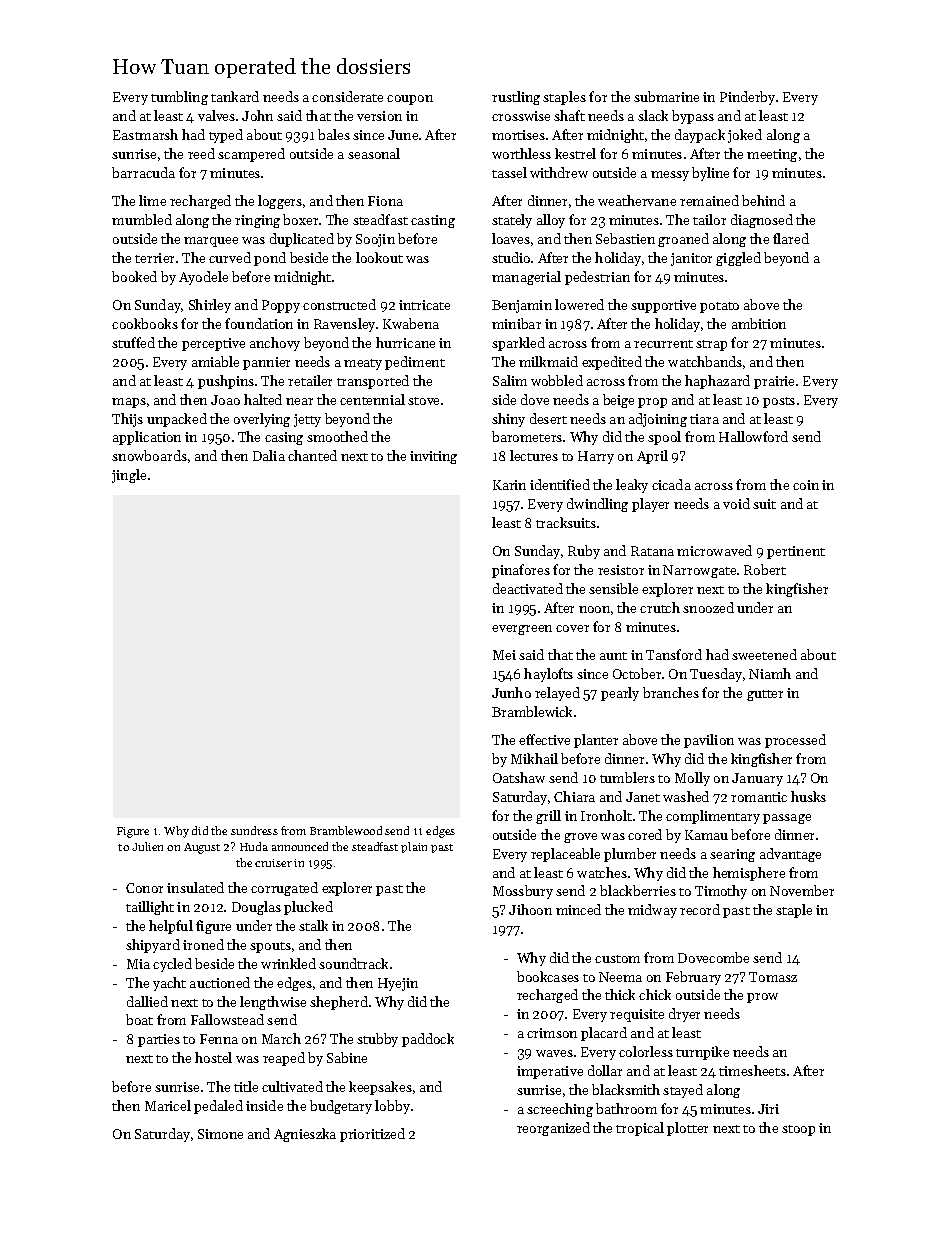 This screenshot has height=1233, width=952. I want to click on prioritized, so click(372, 1135).
